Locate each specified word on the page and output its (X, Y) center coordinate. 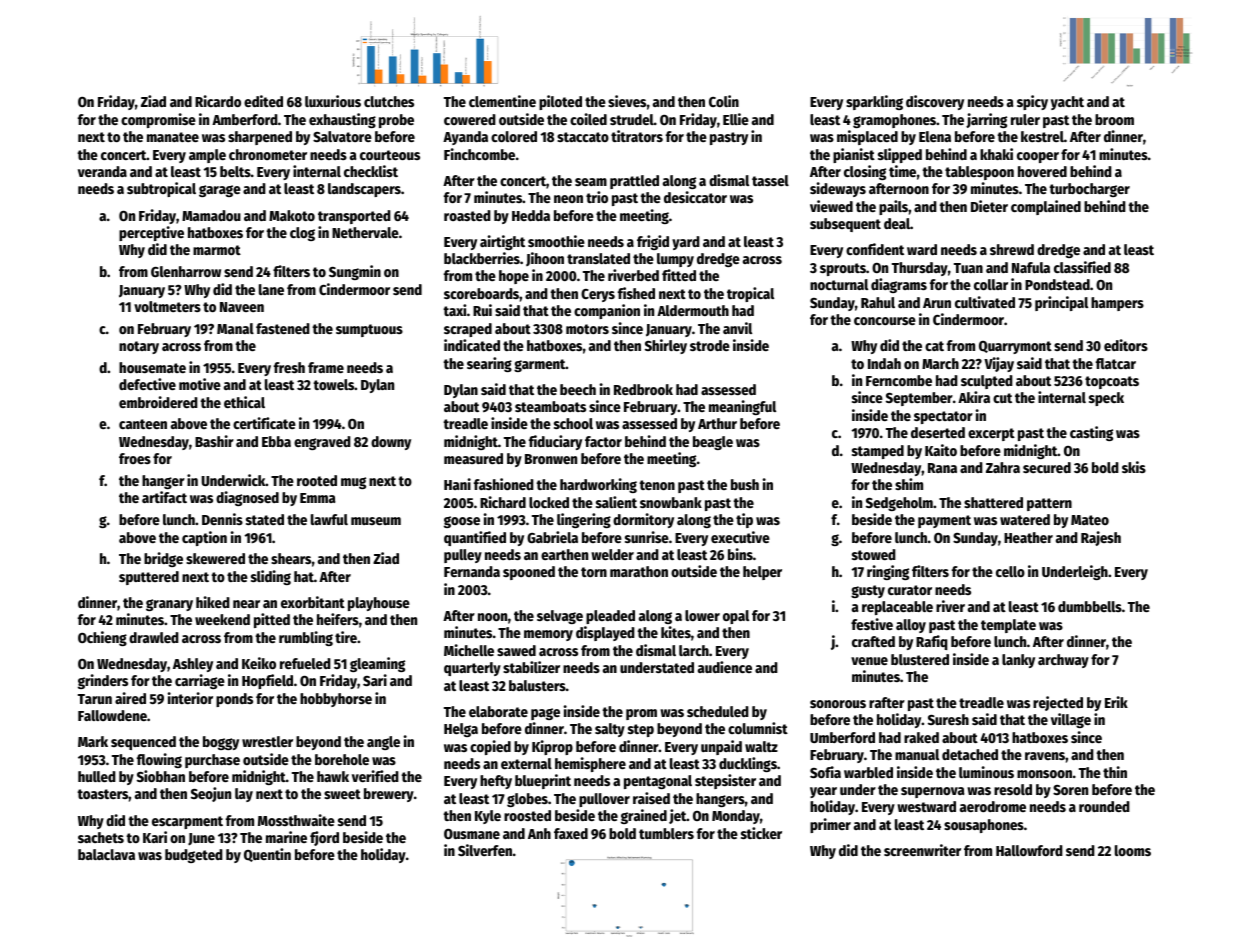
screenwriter (922, 850)
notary (139, 347)
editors (1126, 345)
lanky (1018, 661)
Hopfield (267, 681)
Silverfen (485, 850)
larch (694, 650)
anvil (737, 328)
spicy (1032, 102)
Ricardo (218, 101)
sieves (627, 101)
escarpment (187, 822)
